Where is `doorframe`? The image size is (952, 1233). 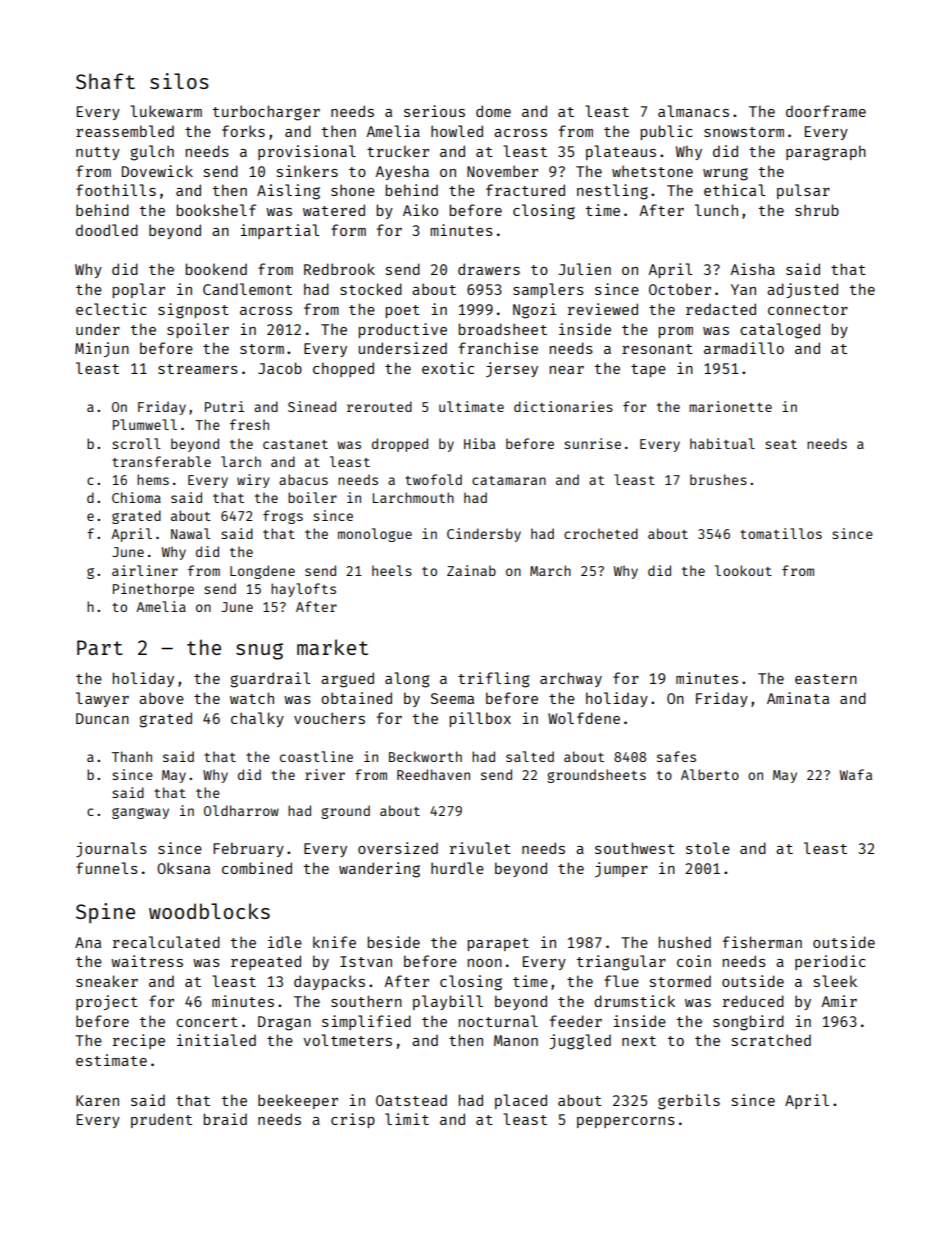
doorframe is located at coordinates (826, 111).
